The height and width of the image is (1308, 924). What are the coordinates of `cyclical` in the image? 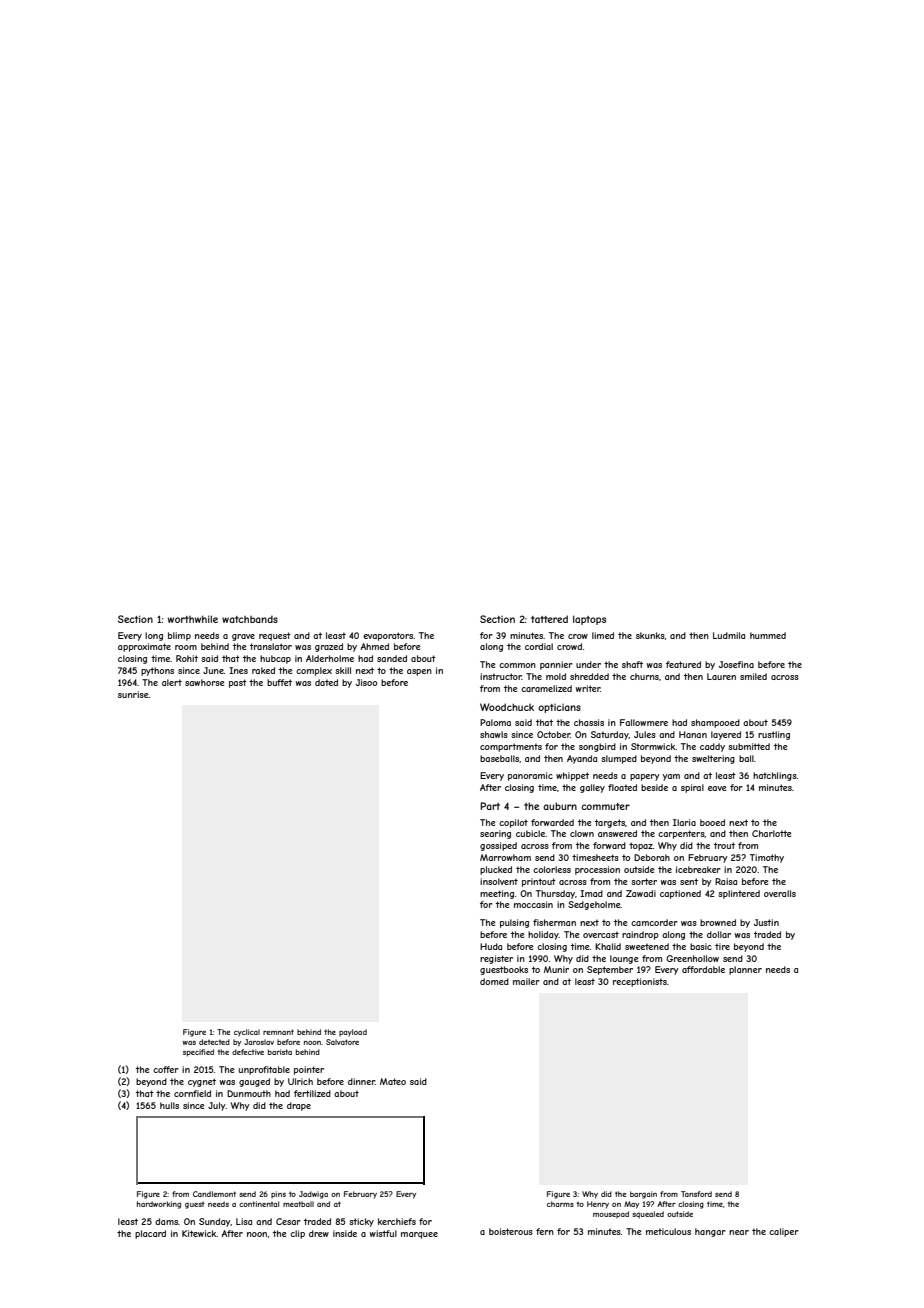 It's located at (247, 1033).
